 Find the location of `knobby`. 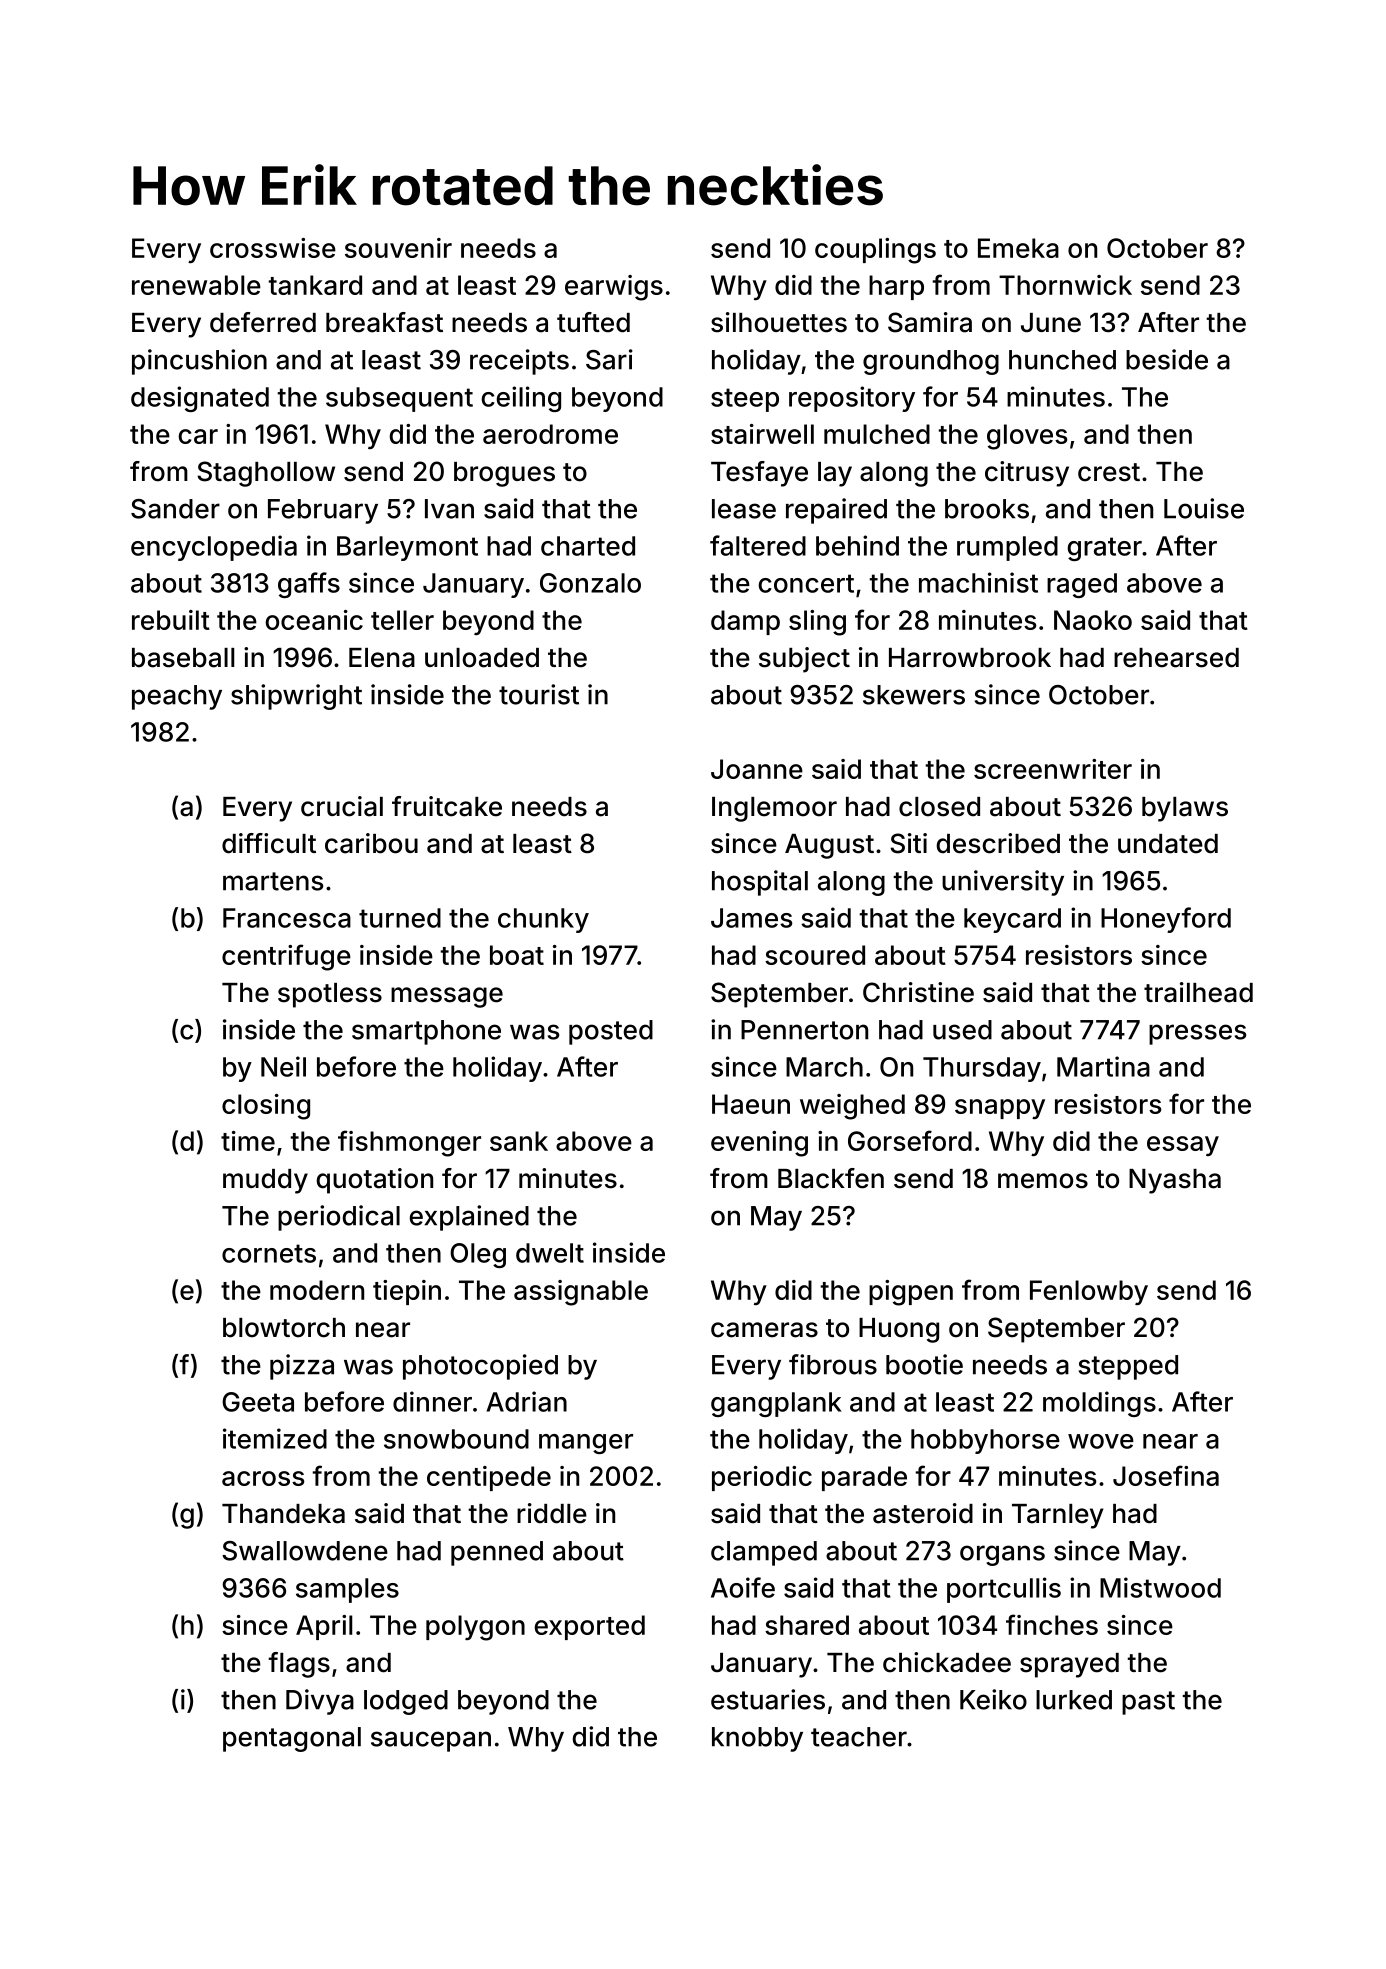

knobby is located at coordinates (757, 1739).
